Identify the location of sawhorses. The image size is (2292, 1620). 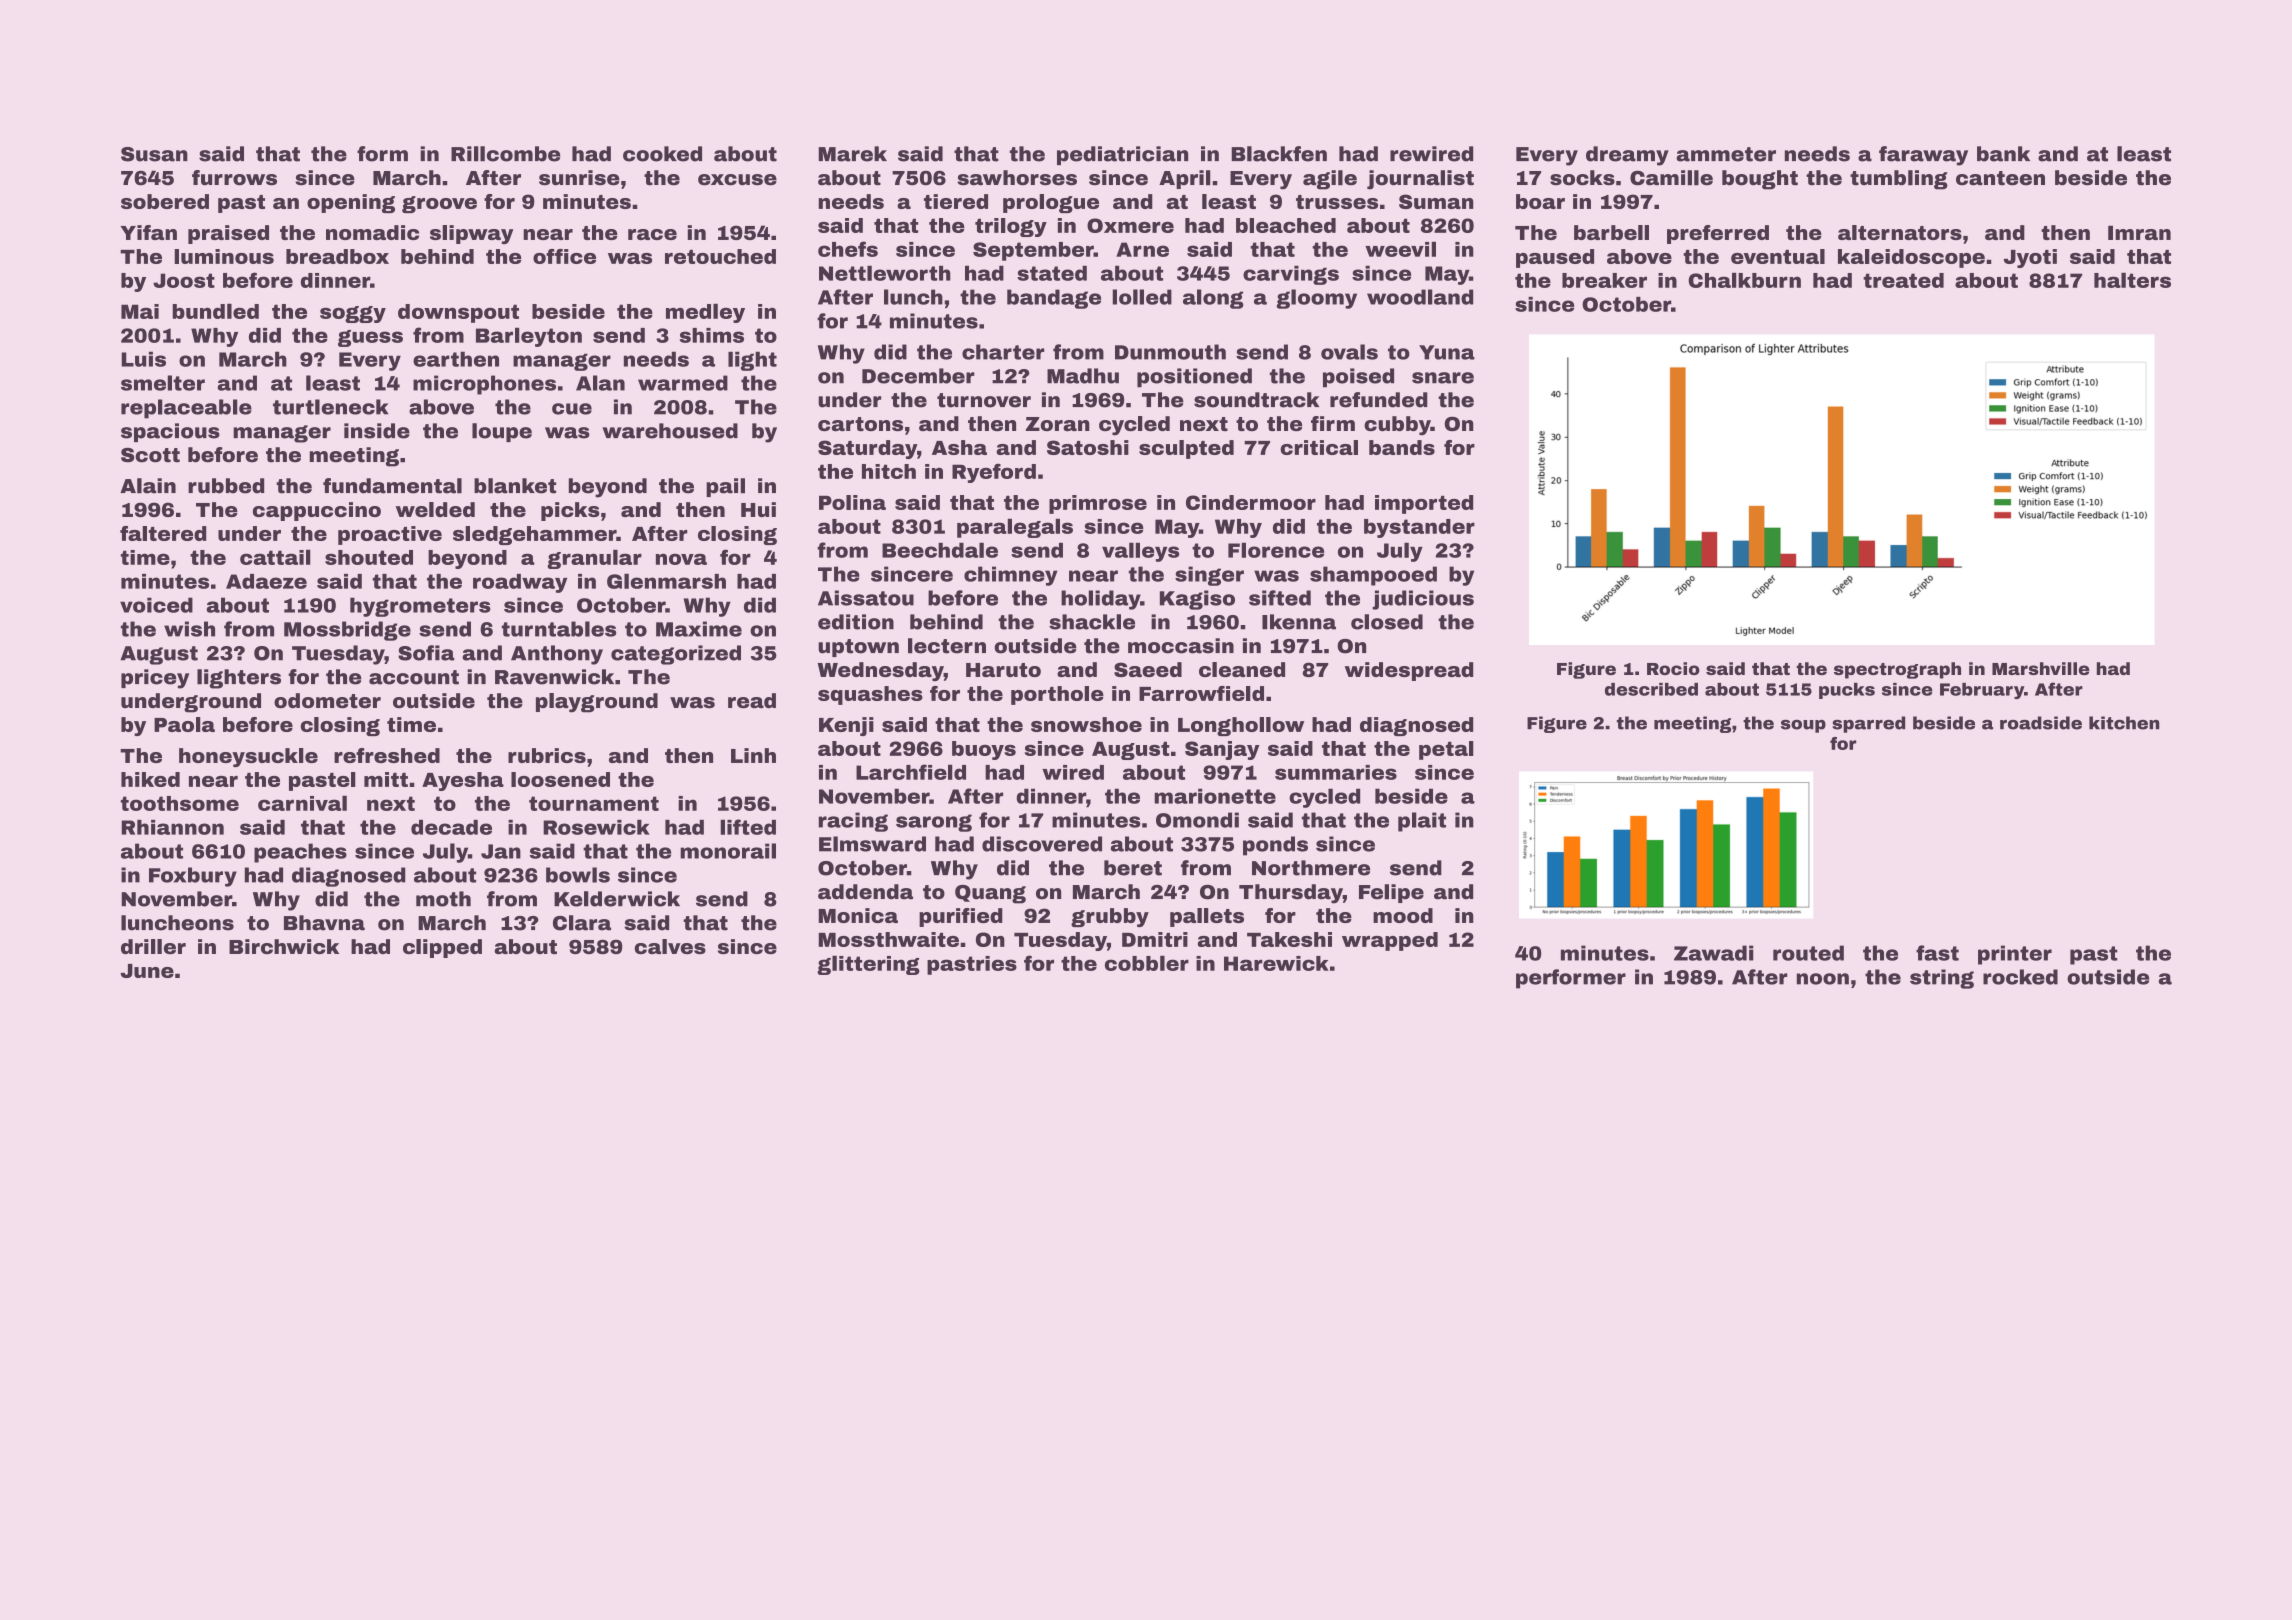
(1017, 178).
